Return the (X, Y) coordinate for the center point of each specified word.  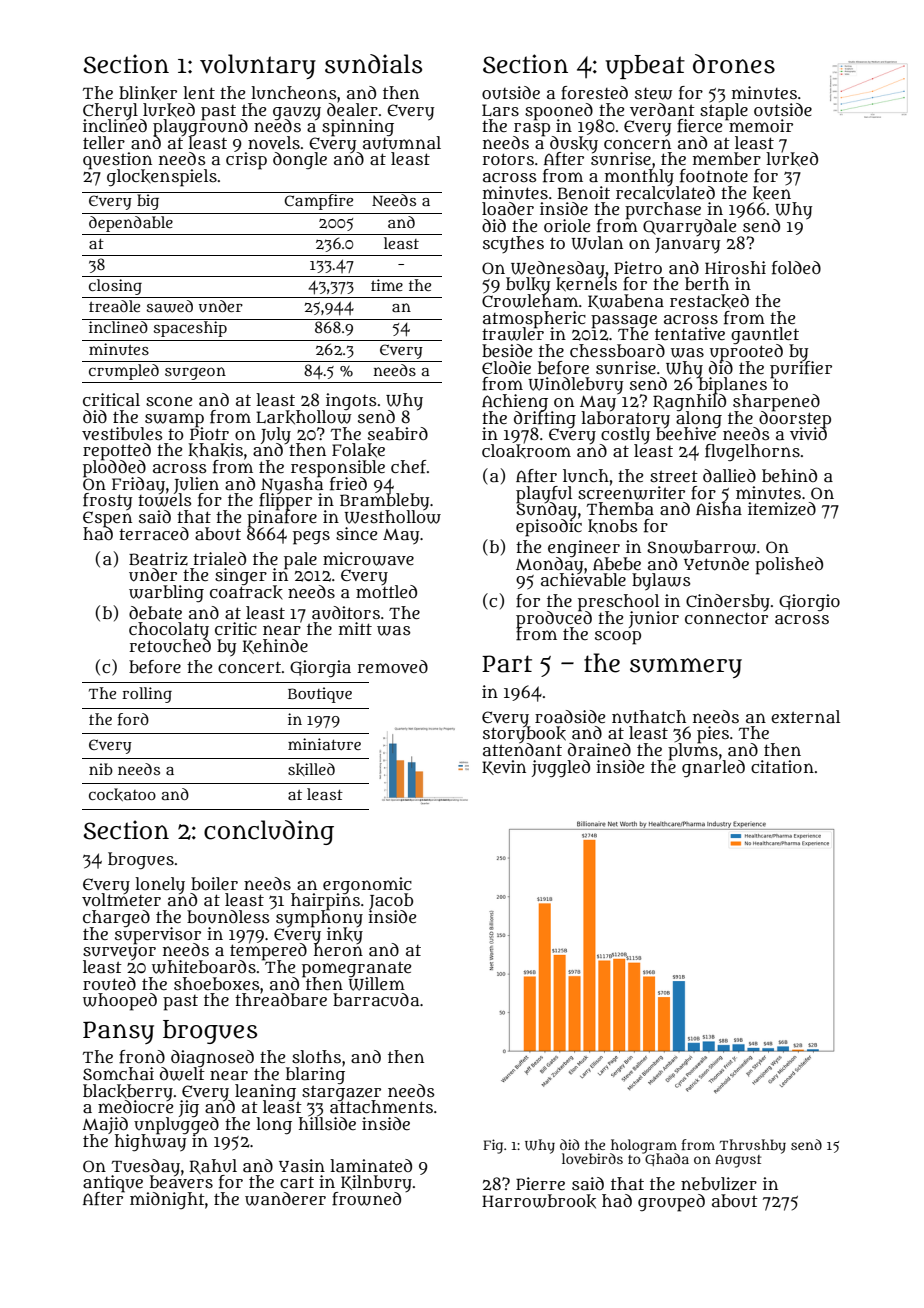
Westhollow (392, 517)
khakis (215, 450)
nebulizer (719, 1184)
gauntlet (765, 335)
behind (789, 475)
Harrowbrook (539, 1201)
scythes (513, 244)
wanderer (285, 1199)
